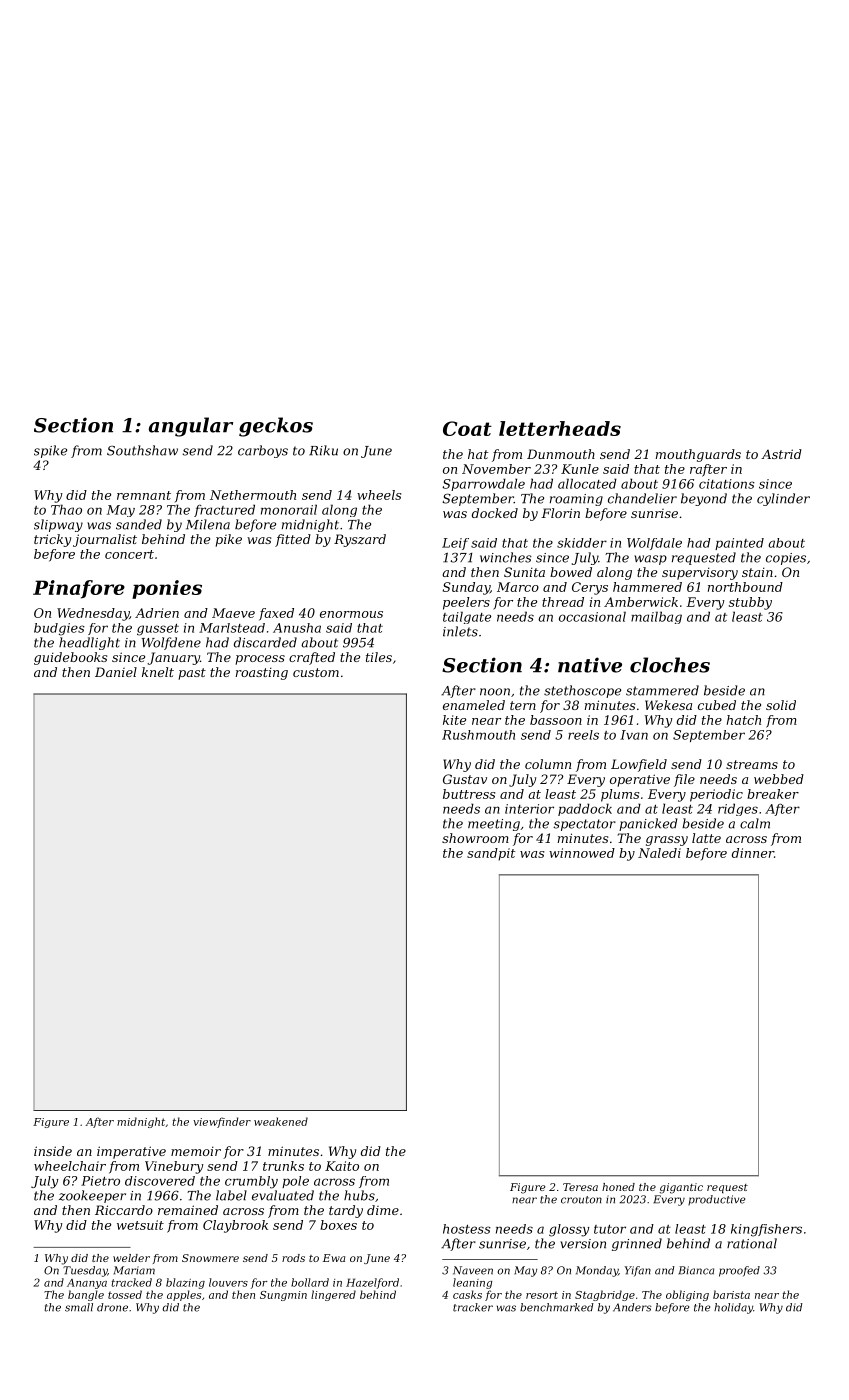 Image resolution: width=849 pixels, height=1400 pixels. Describe the element at coordinates (191, 427) in the image. I see `angular` at that location.
